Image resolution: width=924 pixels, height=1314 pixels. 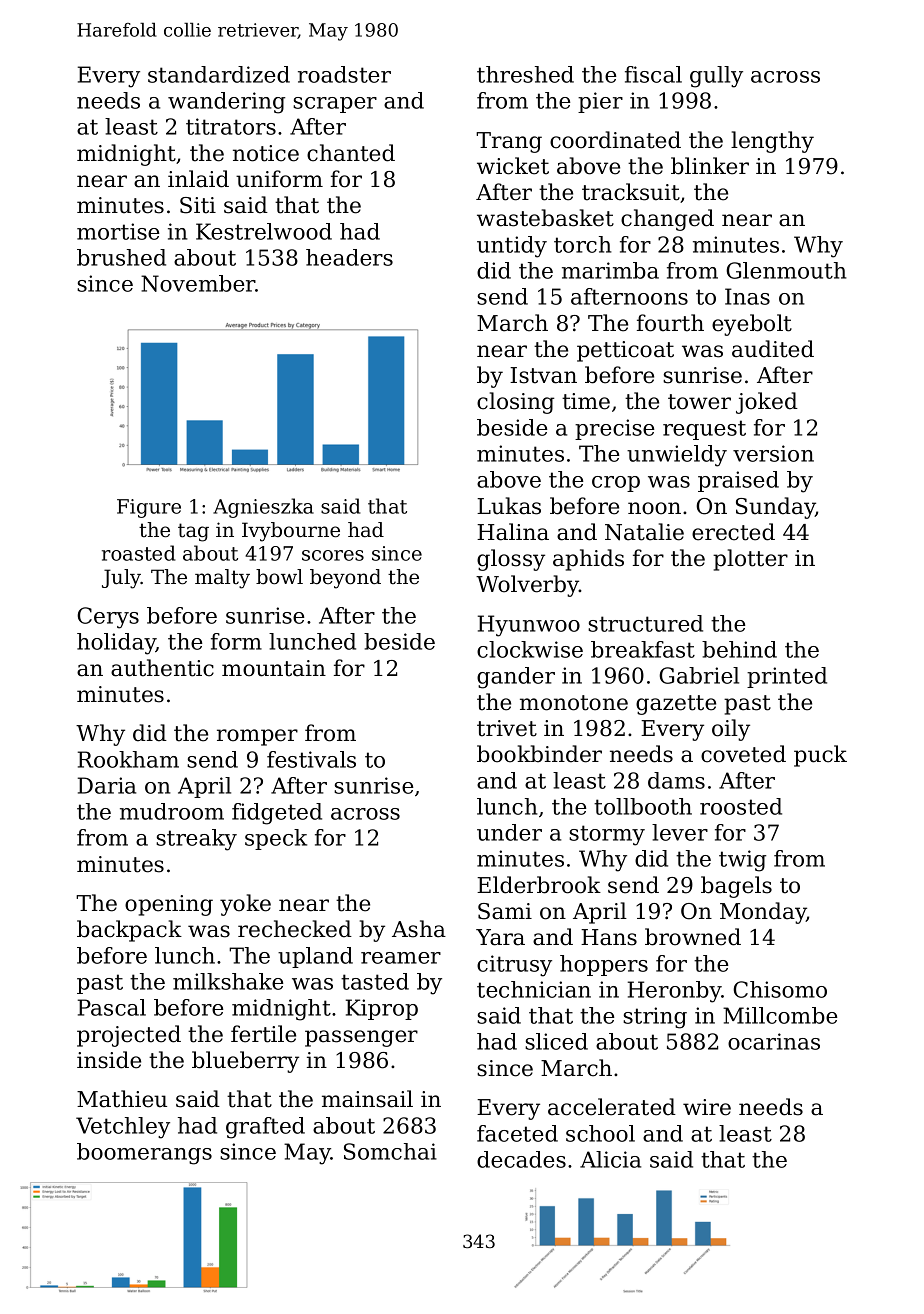 What do you see at coordinates (219, 74) in the screenshot?
I see `standardized` at bounding box center [219, 74].
